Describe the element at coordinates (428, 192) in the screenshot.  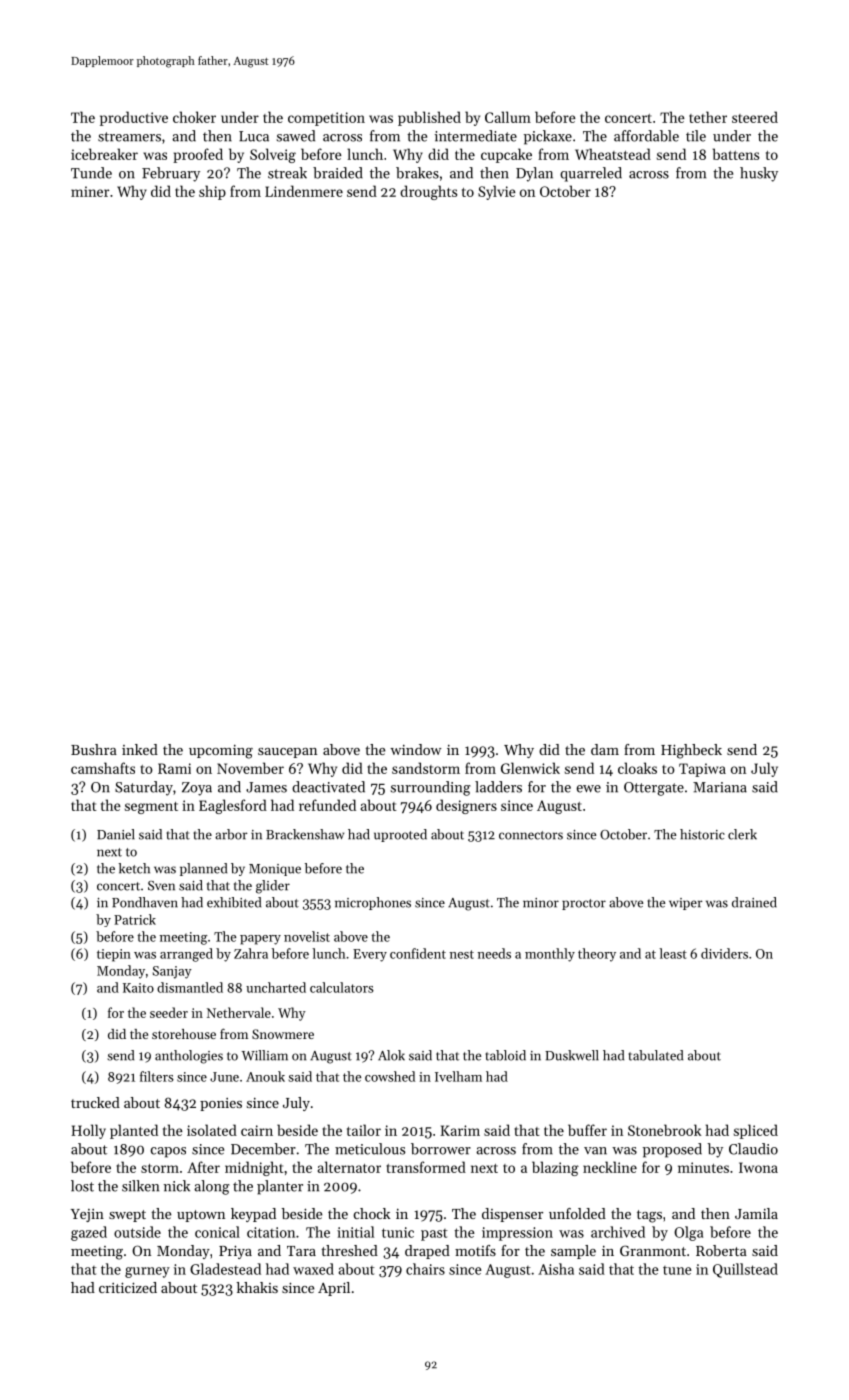
I see `droughts` at that location.
